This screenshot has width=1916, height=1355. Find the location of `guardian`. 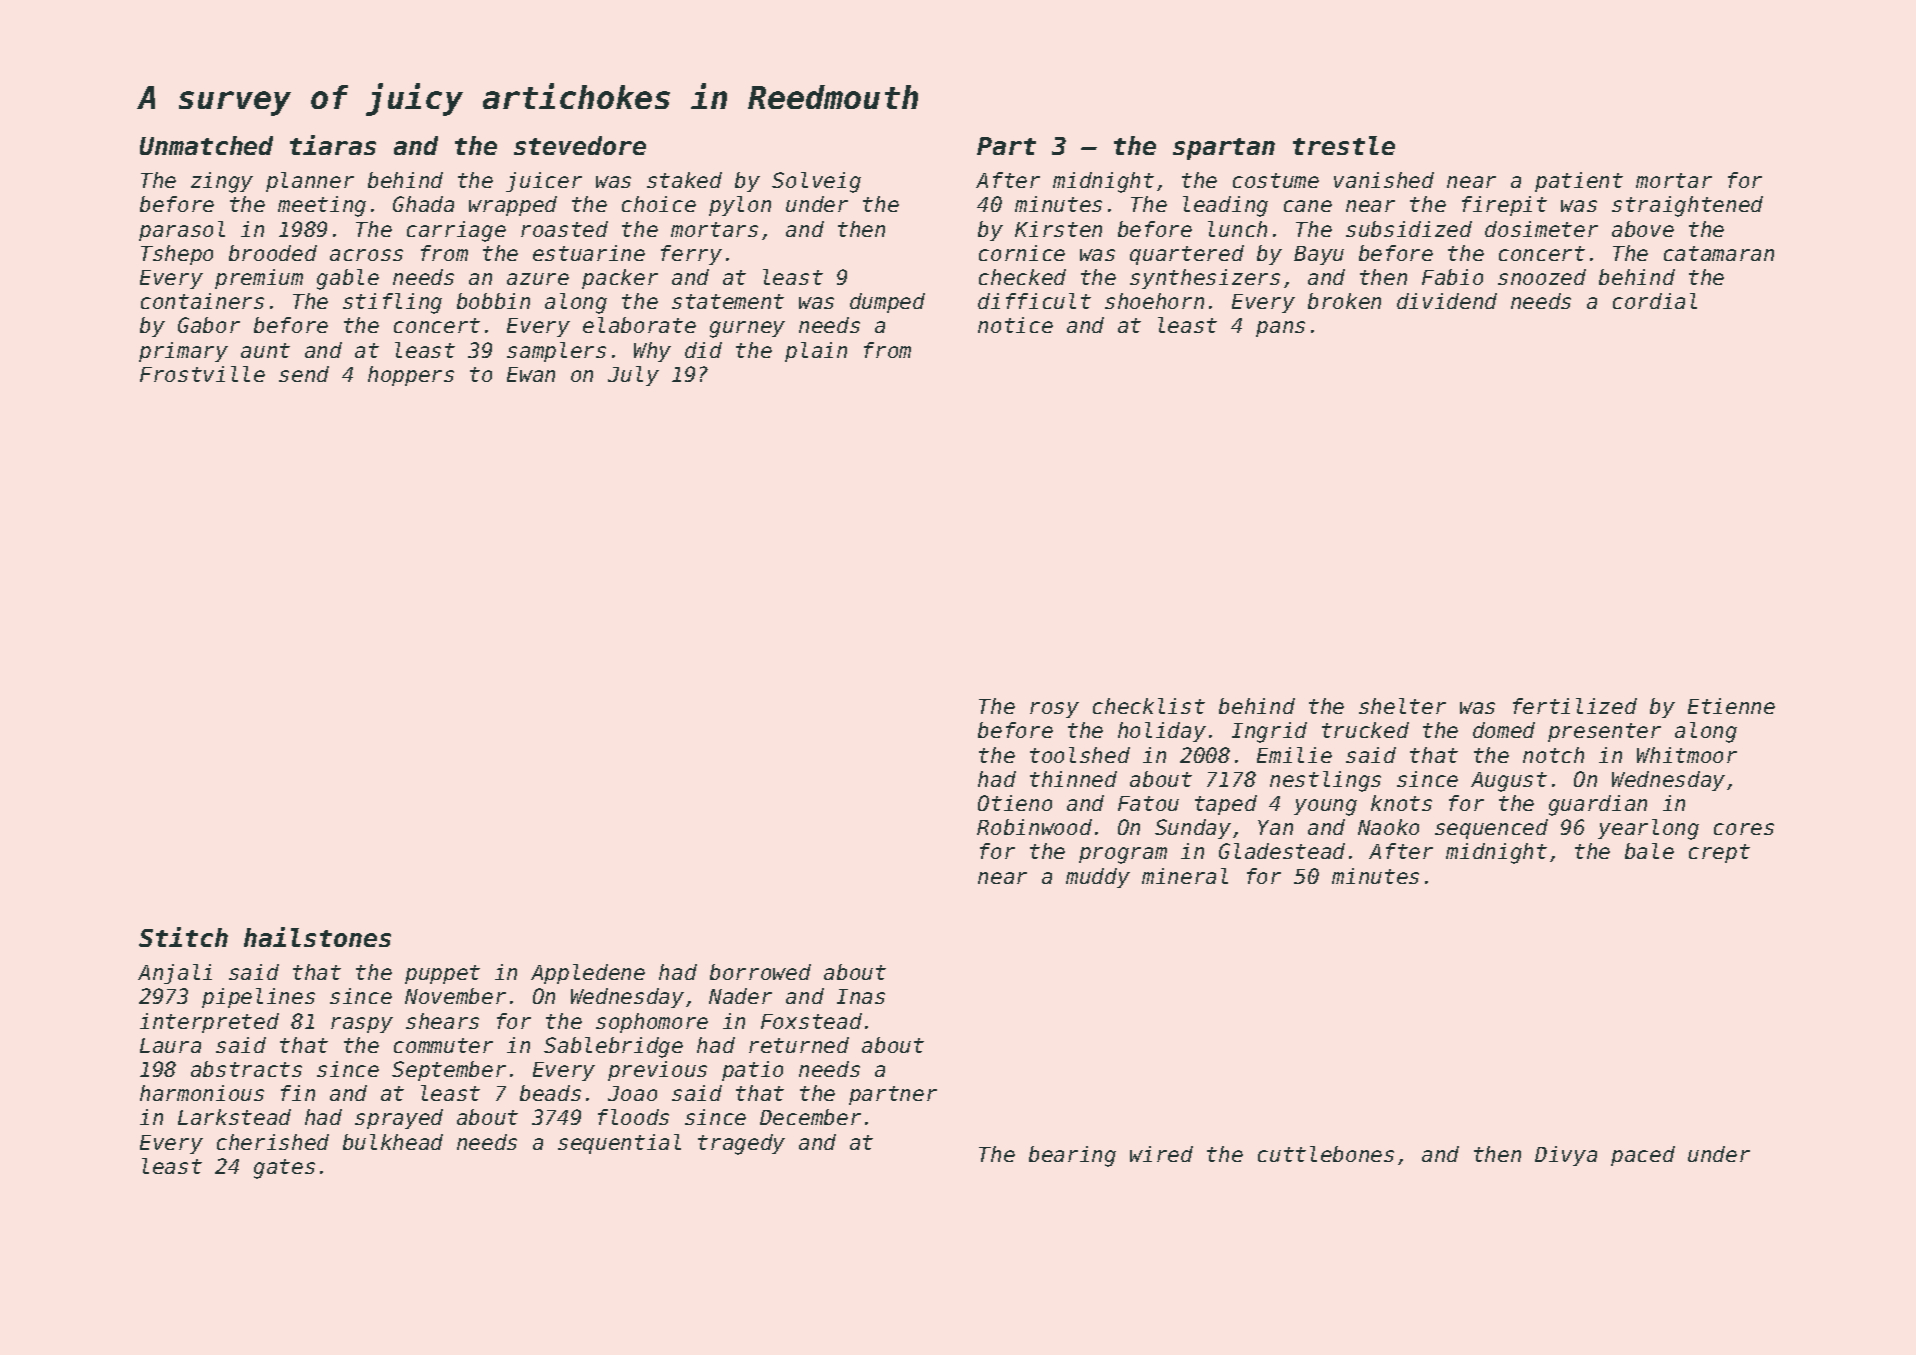

guardian is located at coordinates (1598, 805).
